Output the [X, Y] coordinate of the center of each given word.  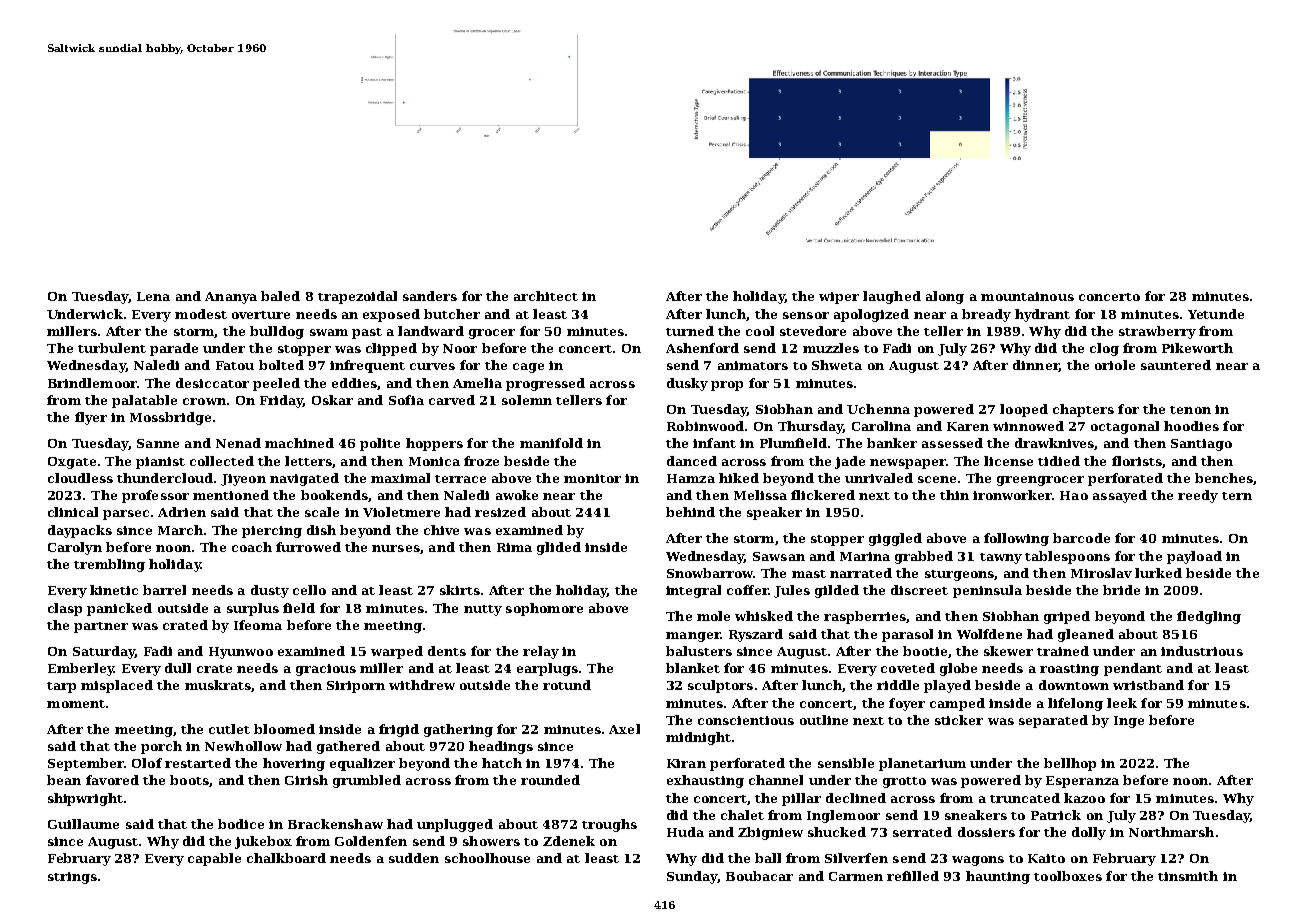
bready [986, 315]
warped [397, 652]
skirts [460, 590]
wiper [839, 298]
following [1016, 539]
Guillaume [83, 824]
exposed [391, 315]
